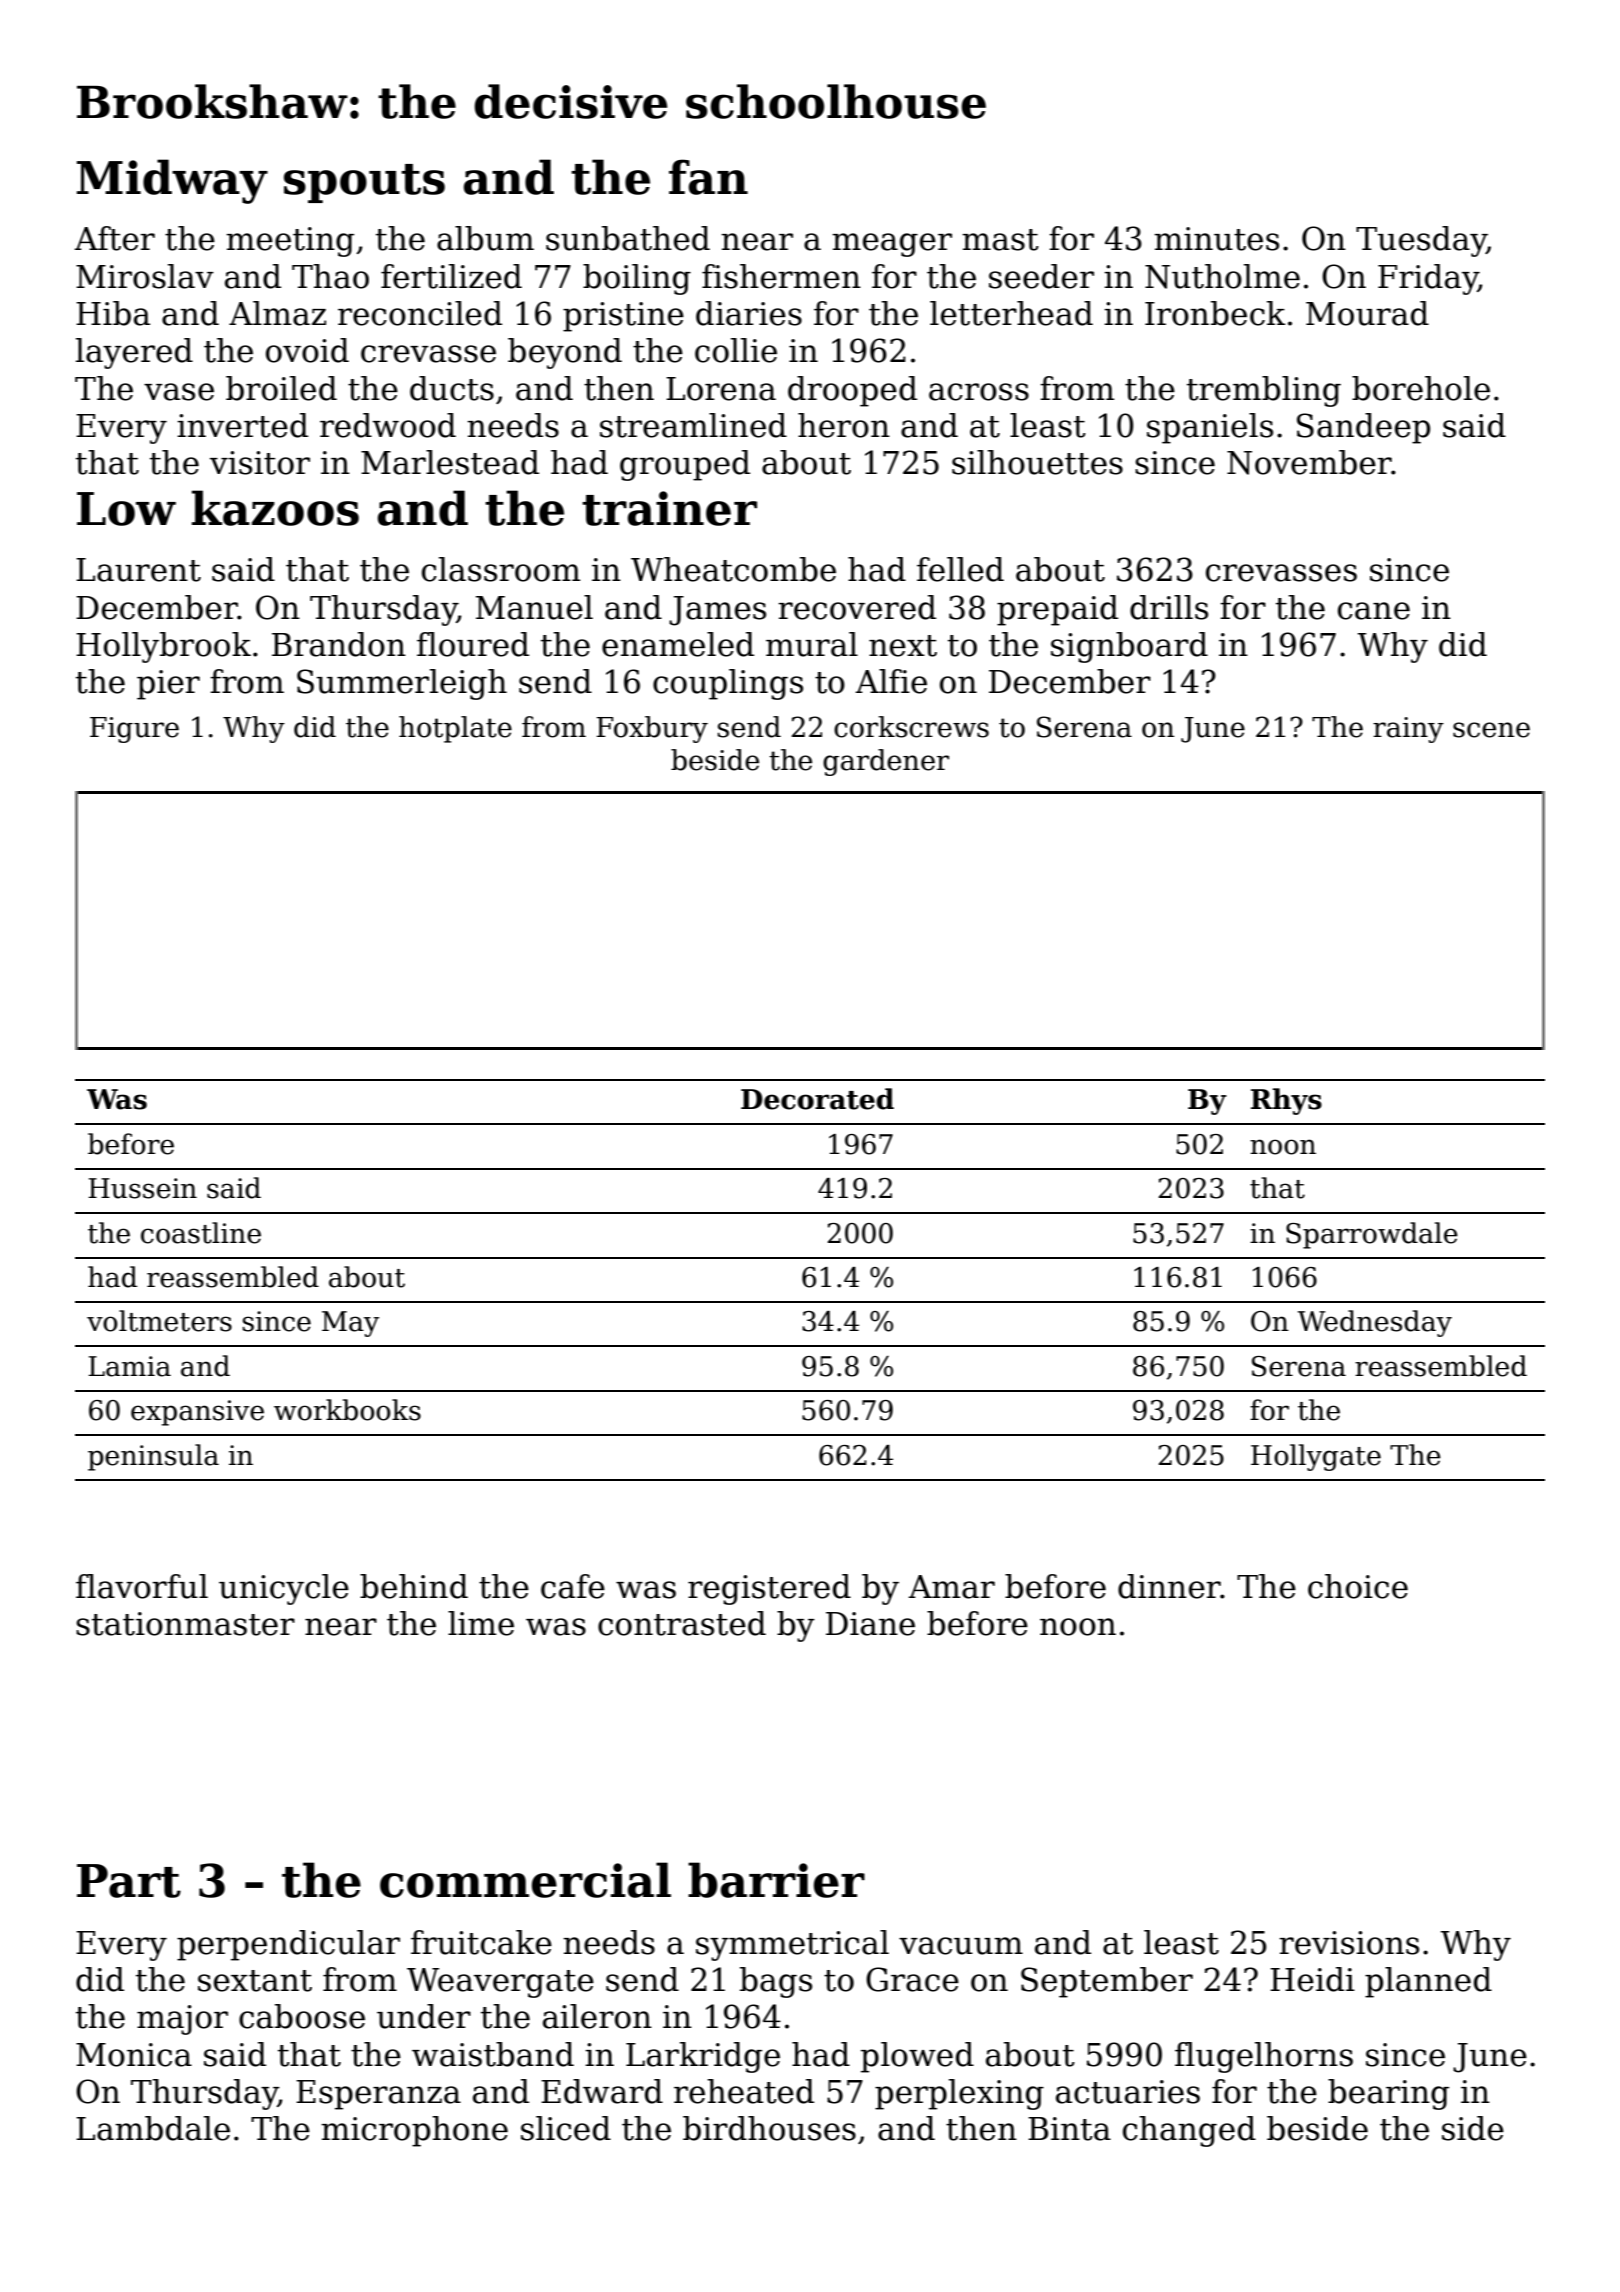 Image resolution: width=1620 pixels, height=2292 pixels. What do you see at coordinates (347, 1410) in the screenshot?
I see `workbooks` at bounding box center [347, 1410].
